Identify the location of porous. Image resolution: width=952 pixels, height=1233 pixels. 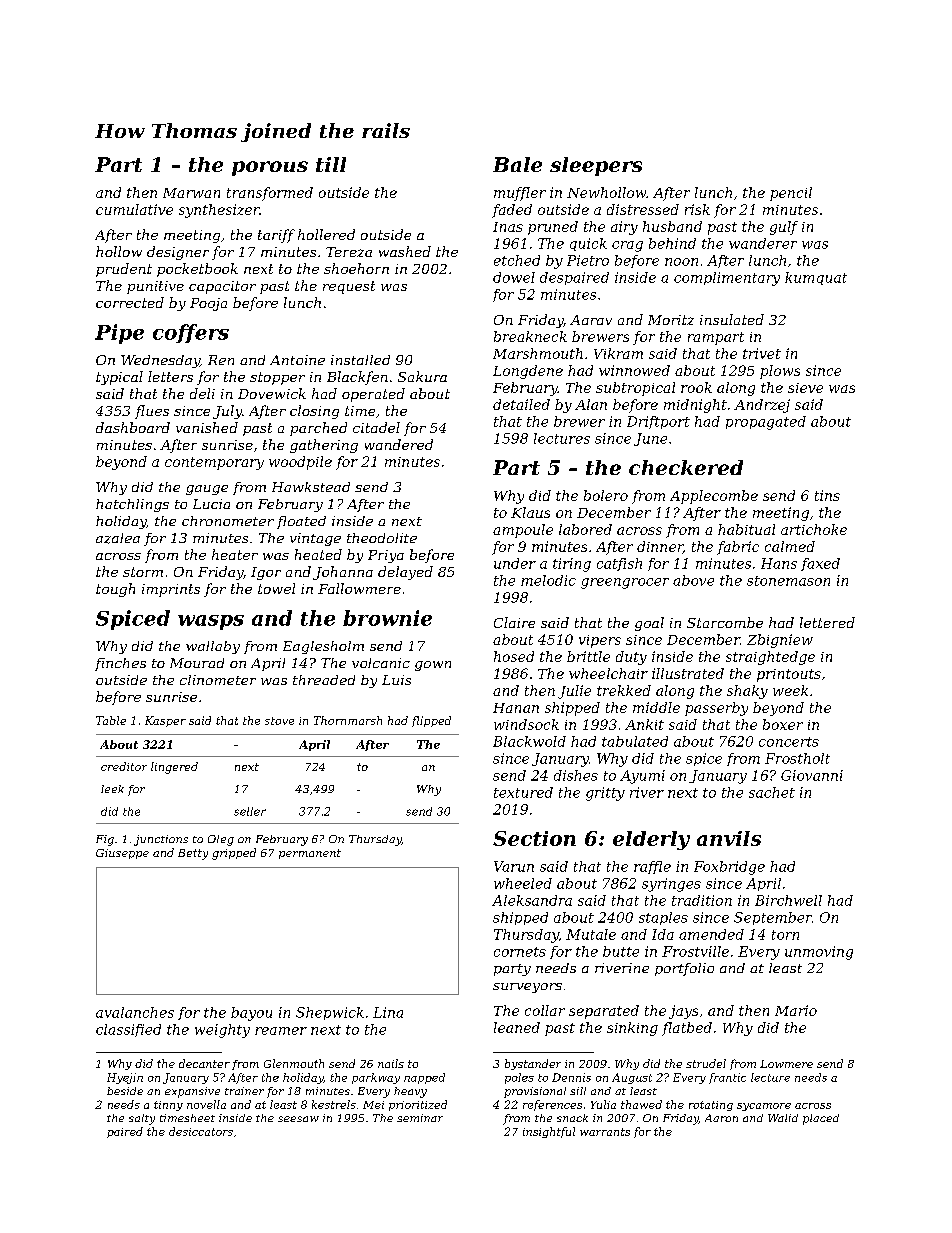
(270, 168).
